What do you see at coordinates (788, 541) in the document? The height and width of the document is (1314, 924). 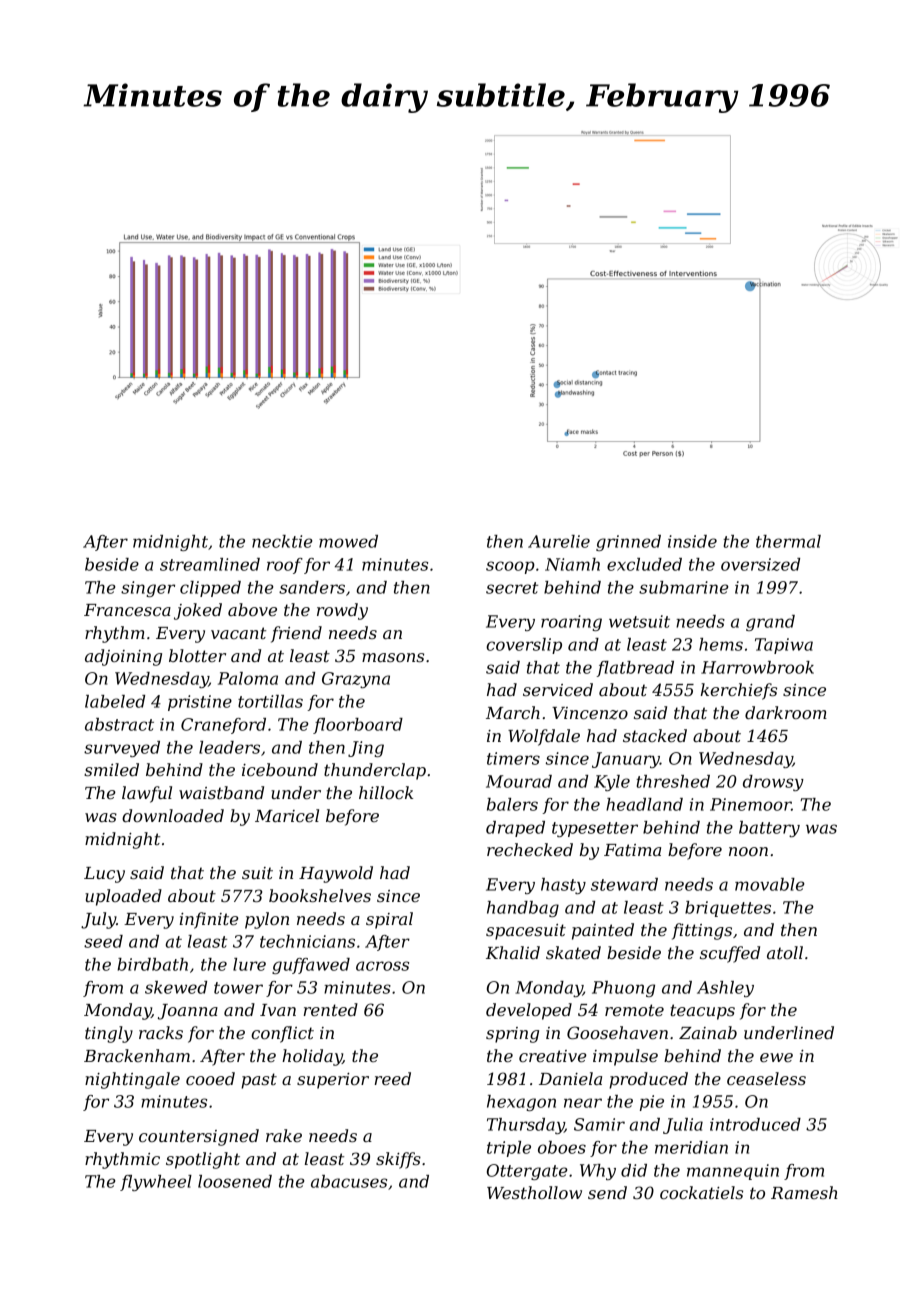 I see `thermal` at bounding box center [788, 541].
